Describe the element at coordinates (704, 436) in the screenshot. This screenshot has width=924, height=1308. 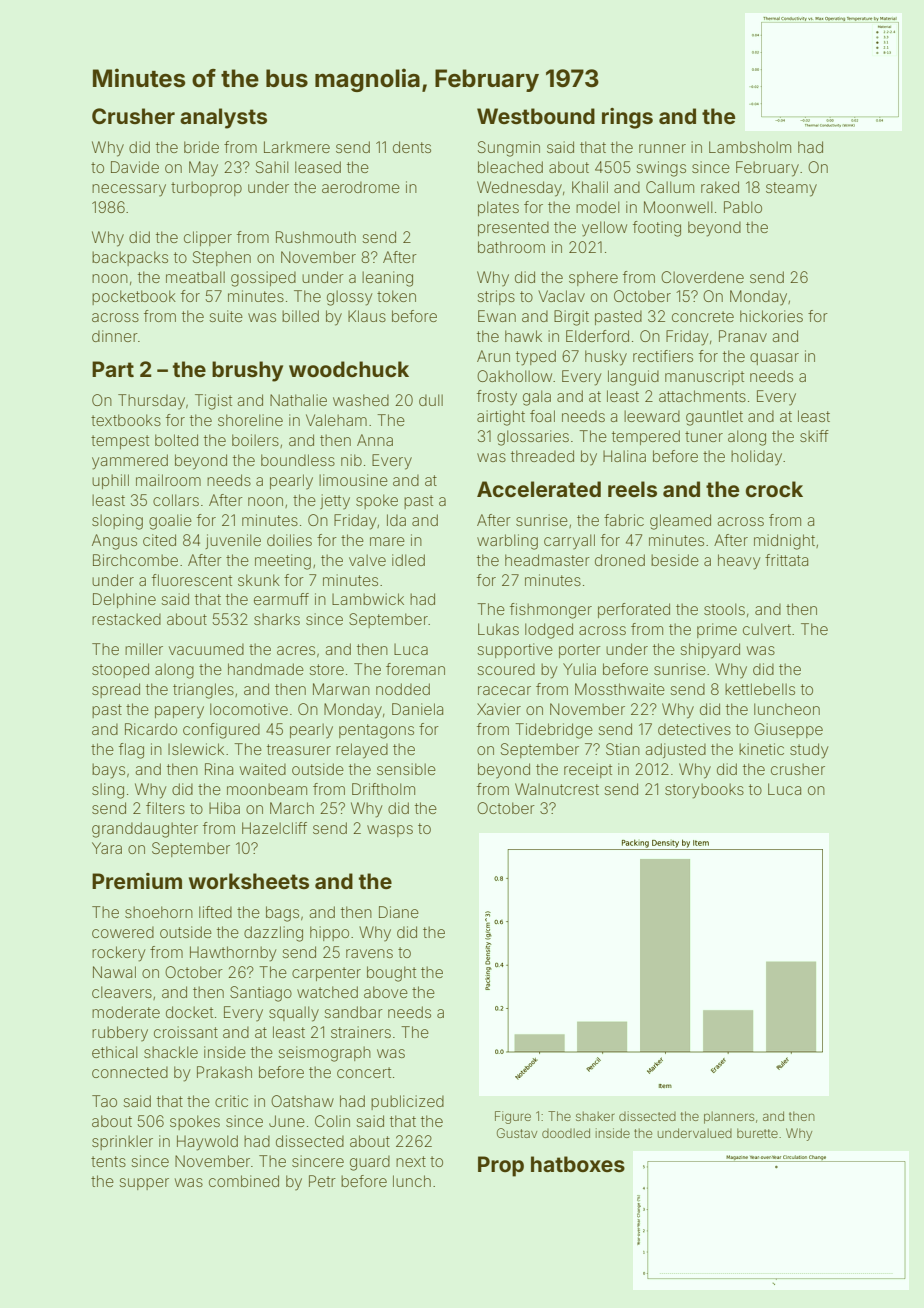
I see `tuner` at that location.
